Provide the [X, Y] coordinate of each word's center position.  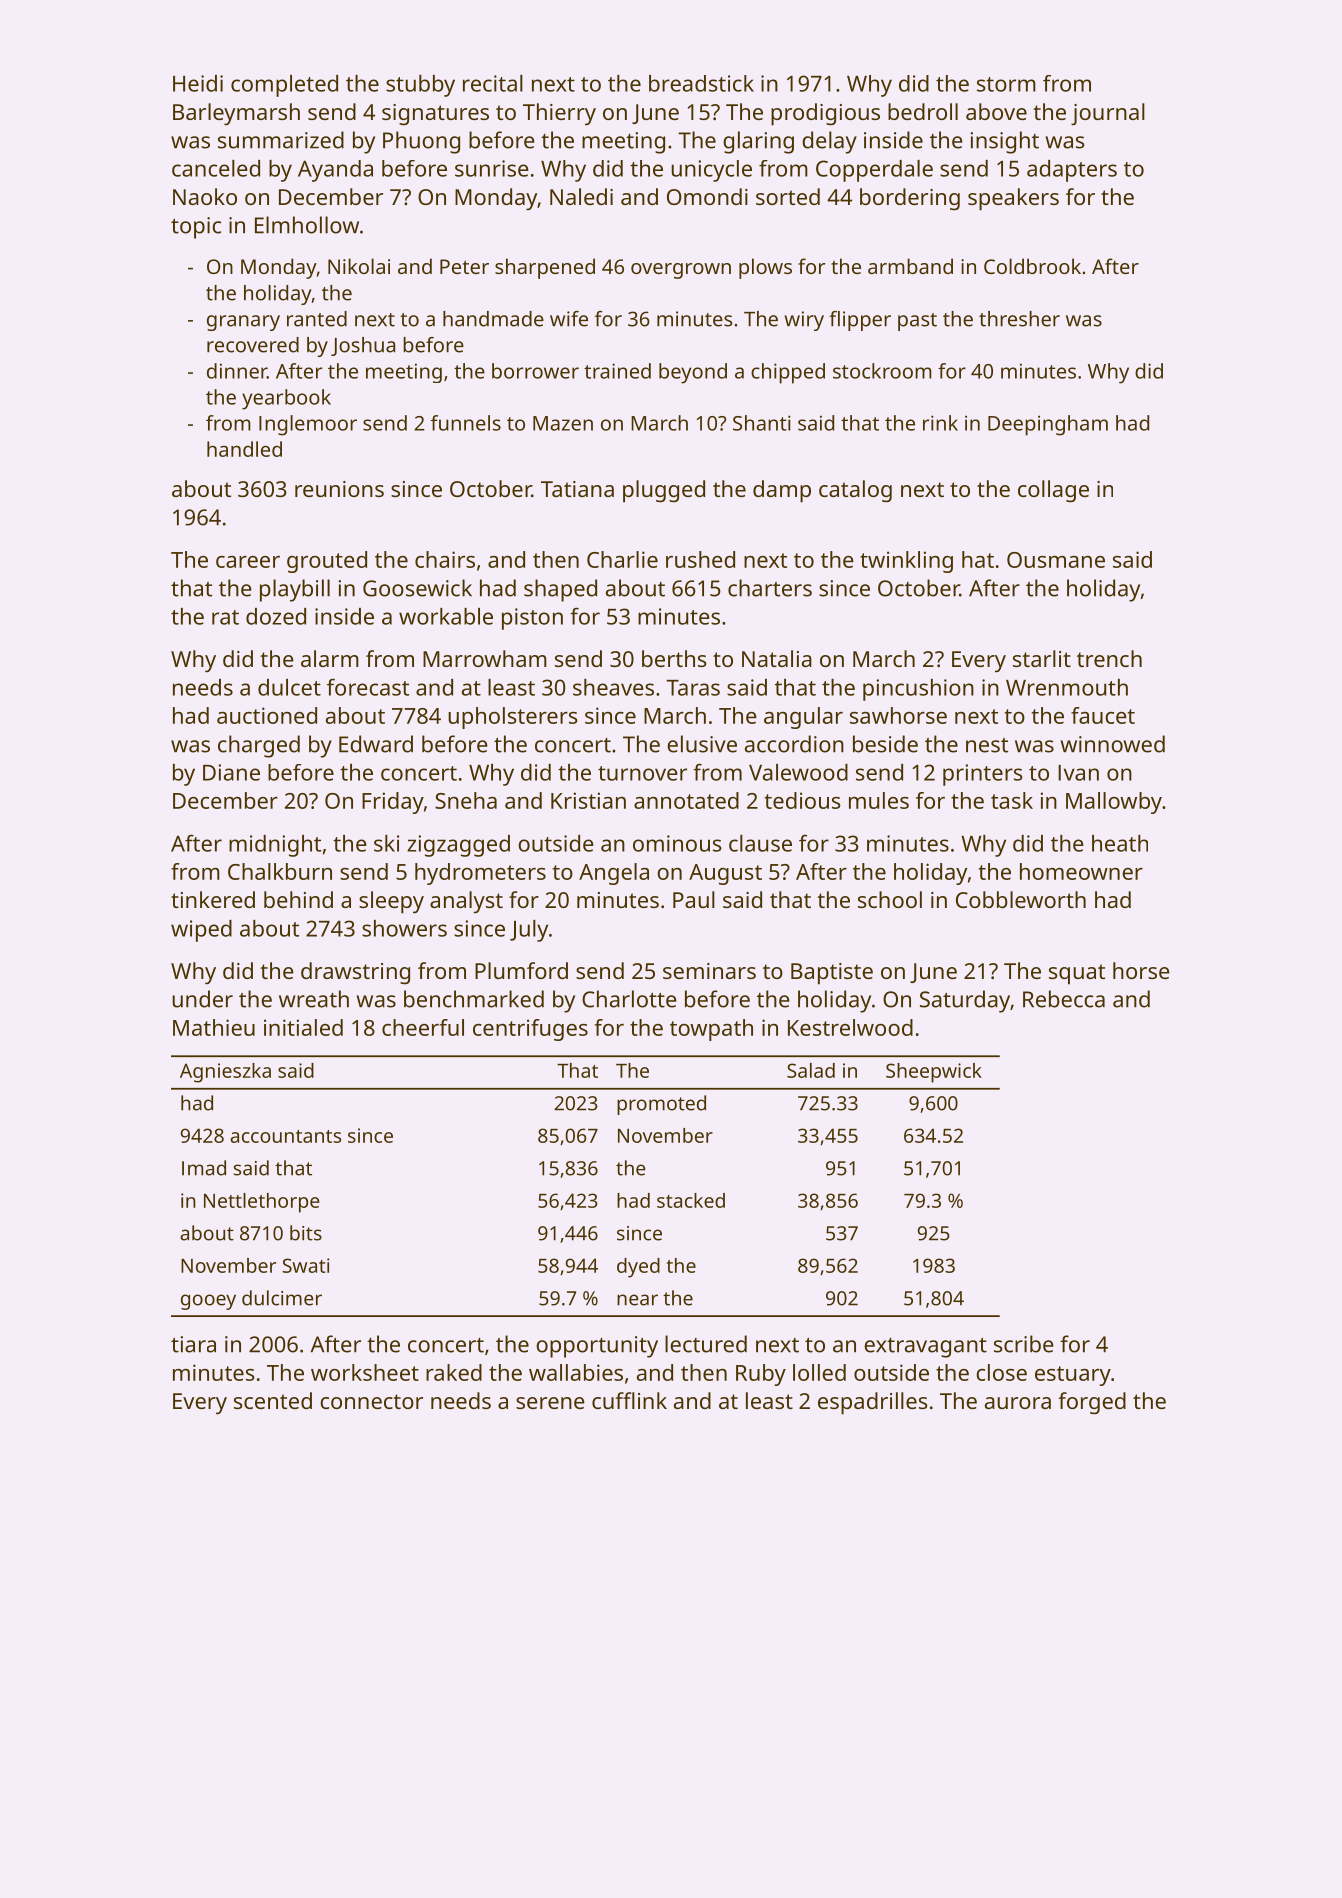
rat [225, 617]
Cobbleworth [1021, 899]
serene [550, 1403]
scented [273, 1400]
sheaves [613, 687]
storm [1006, 84]
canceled [216, 168]
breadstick [701, 83]
